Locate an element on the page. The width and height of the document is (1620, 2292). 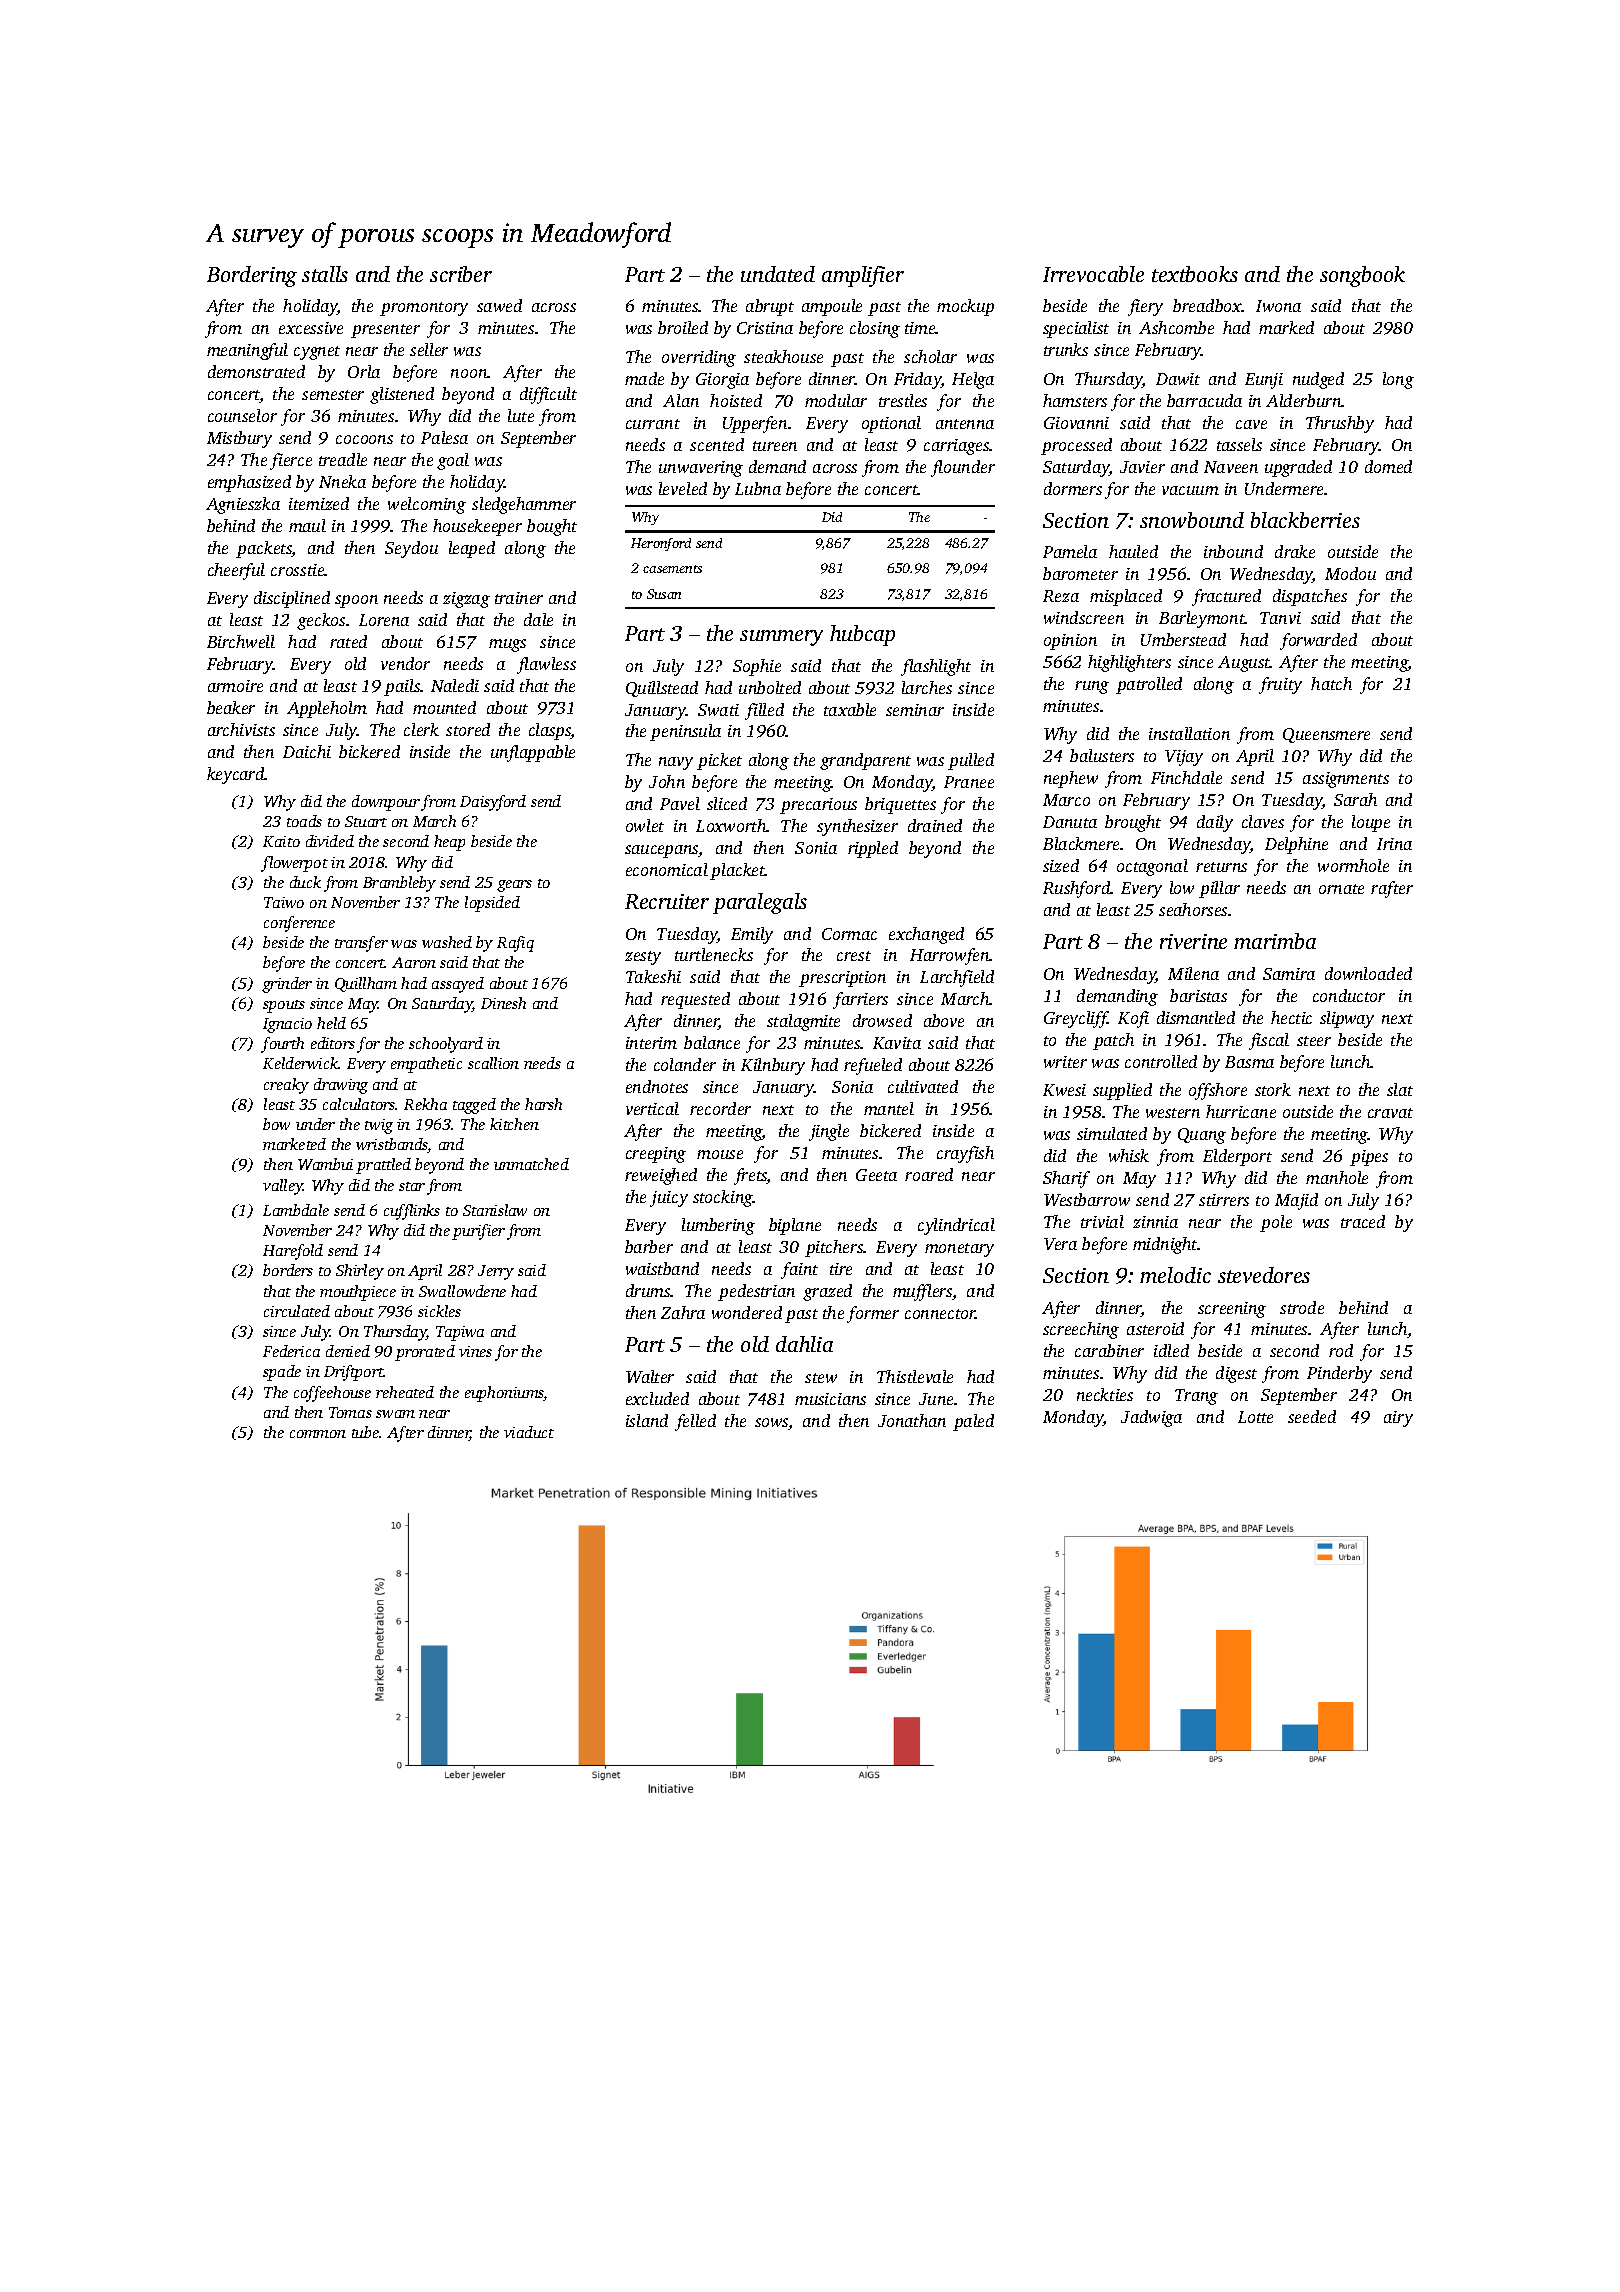
fierce is located at coordinates (291, 461).
